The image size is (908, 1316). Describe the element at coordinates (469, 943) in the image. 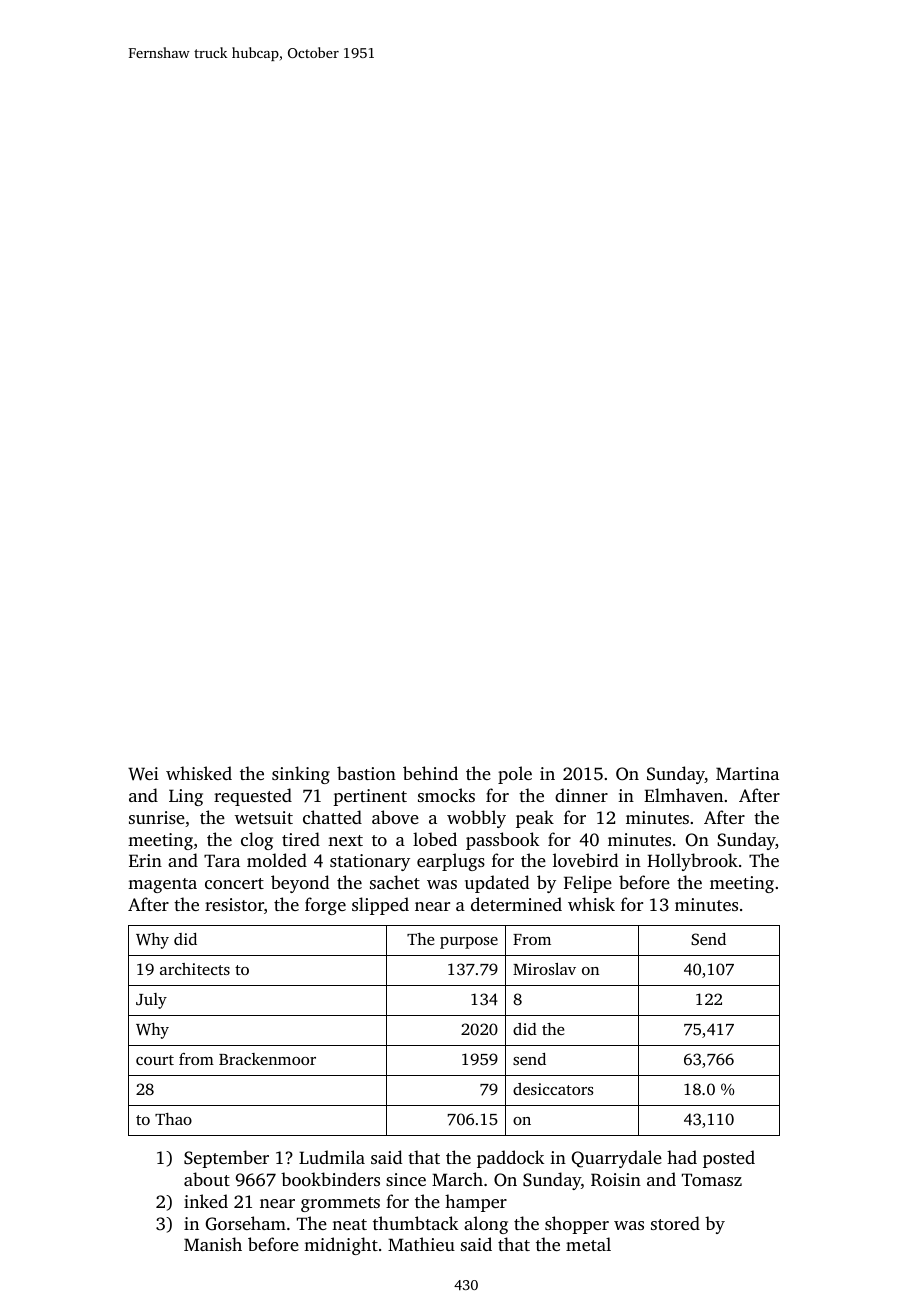

I see `purpose` at that location.
